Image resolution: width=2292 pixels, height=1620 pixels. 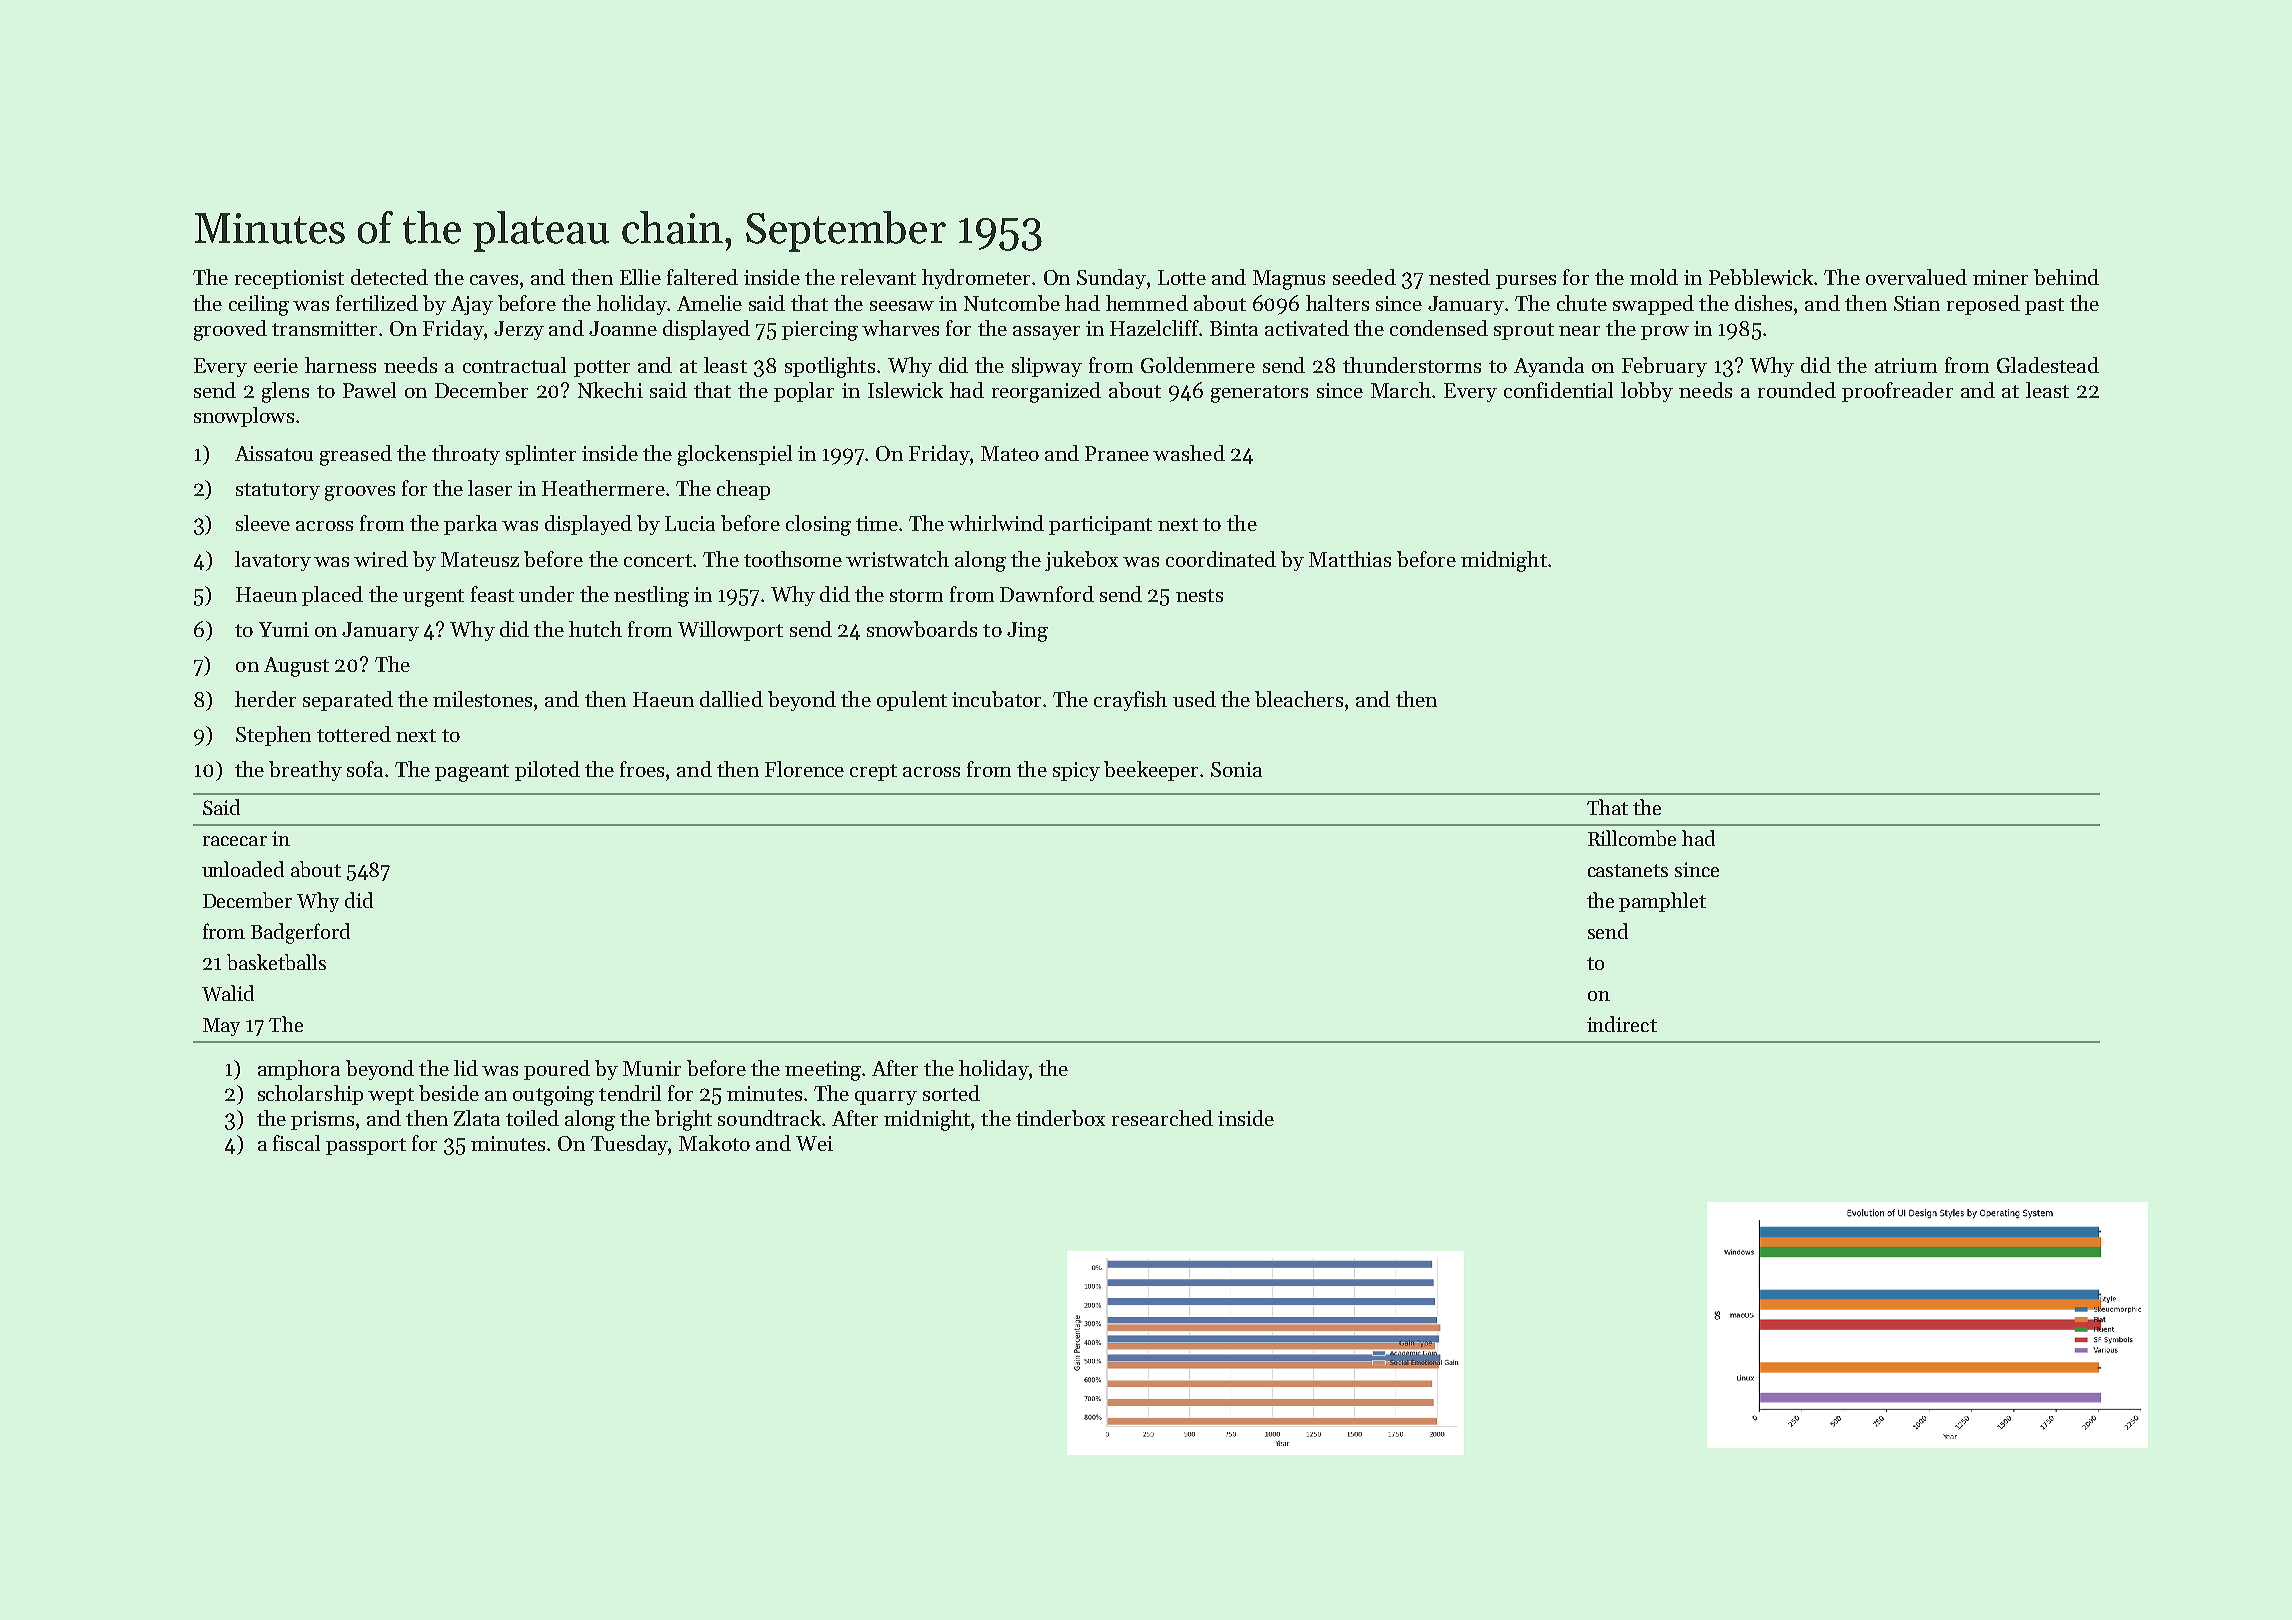 What do you see at coordinates (228, 993) in the page?
I see `Walid` at bounding box center [228, 993].
